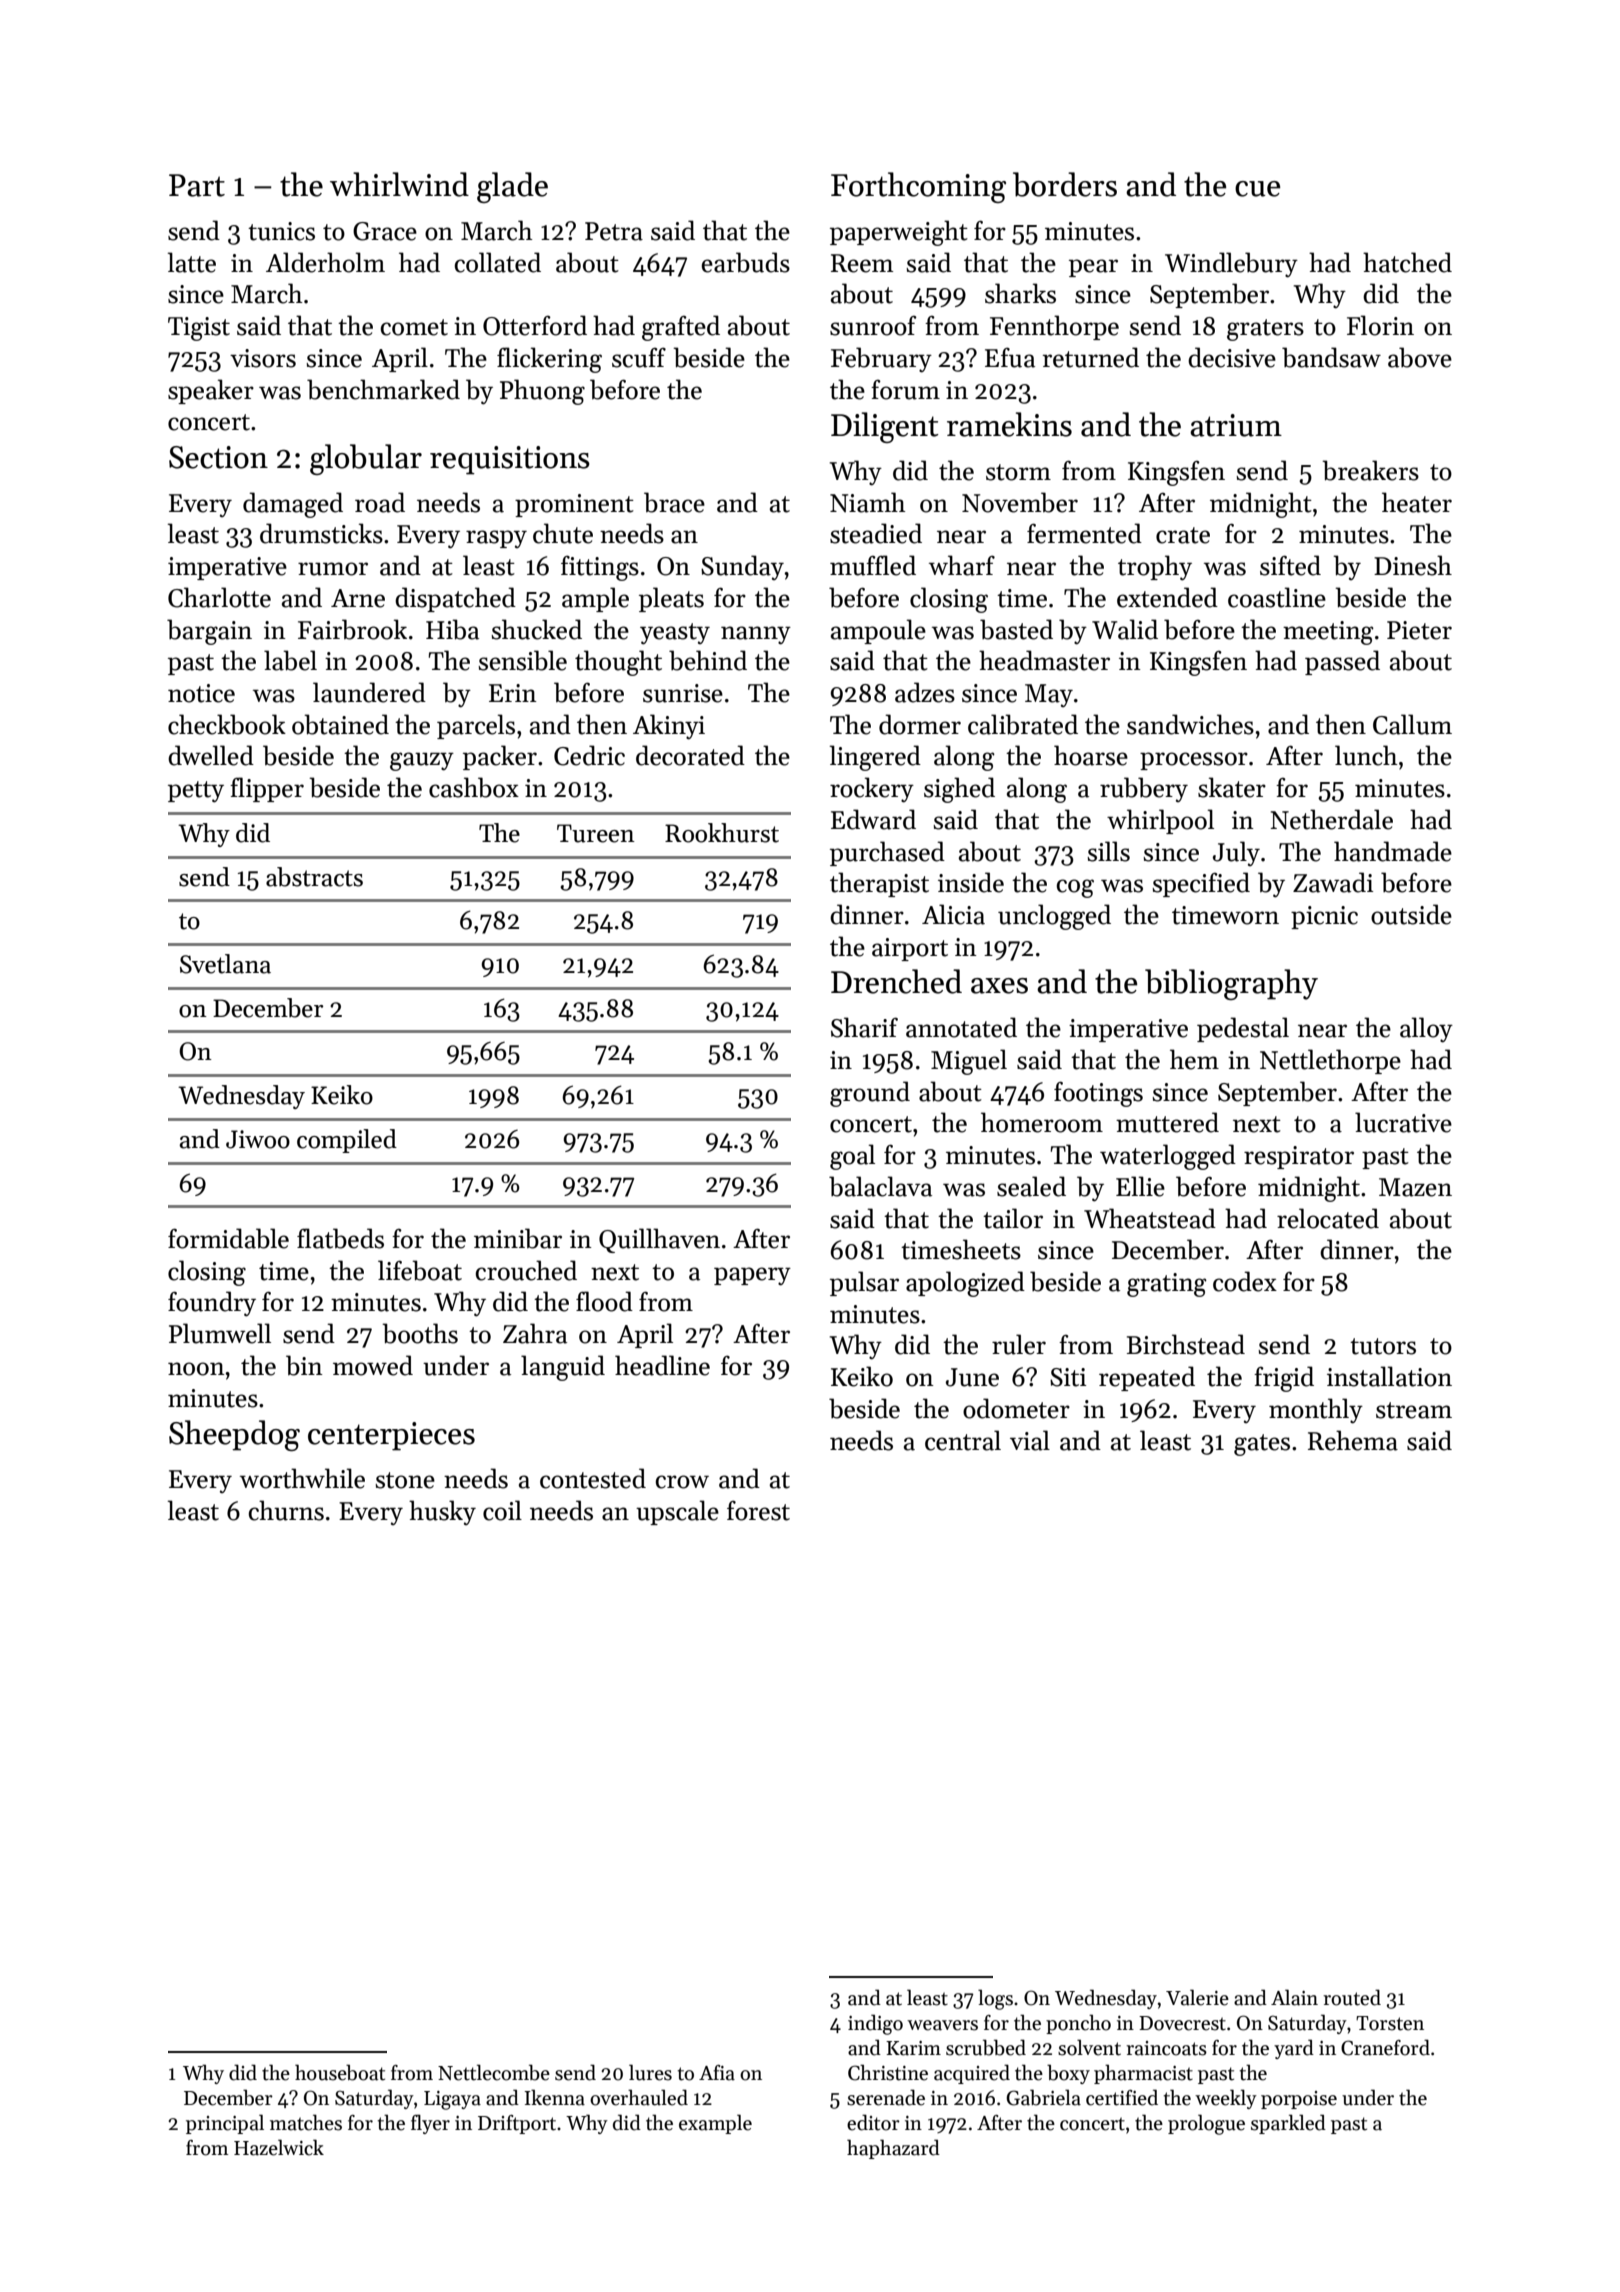 The height and width of the screenshot is (2292, 1620). I want to click on Hazelwick, so click(279, 2147).
